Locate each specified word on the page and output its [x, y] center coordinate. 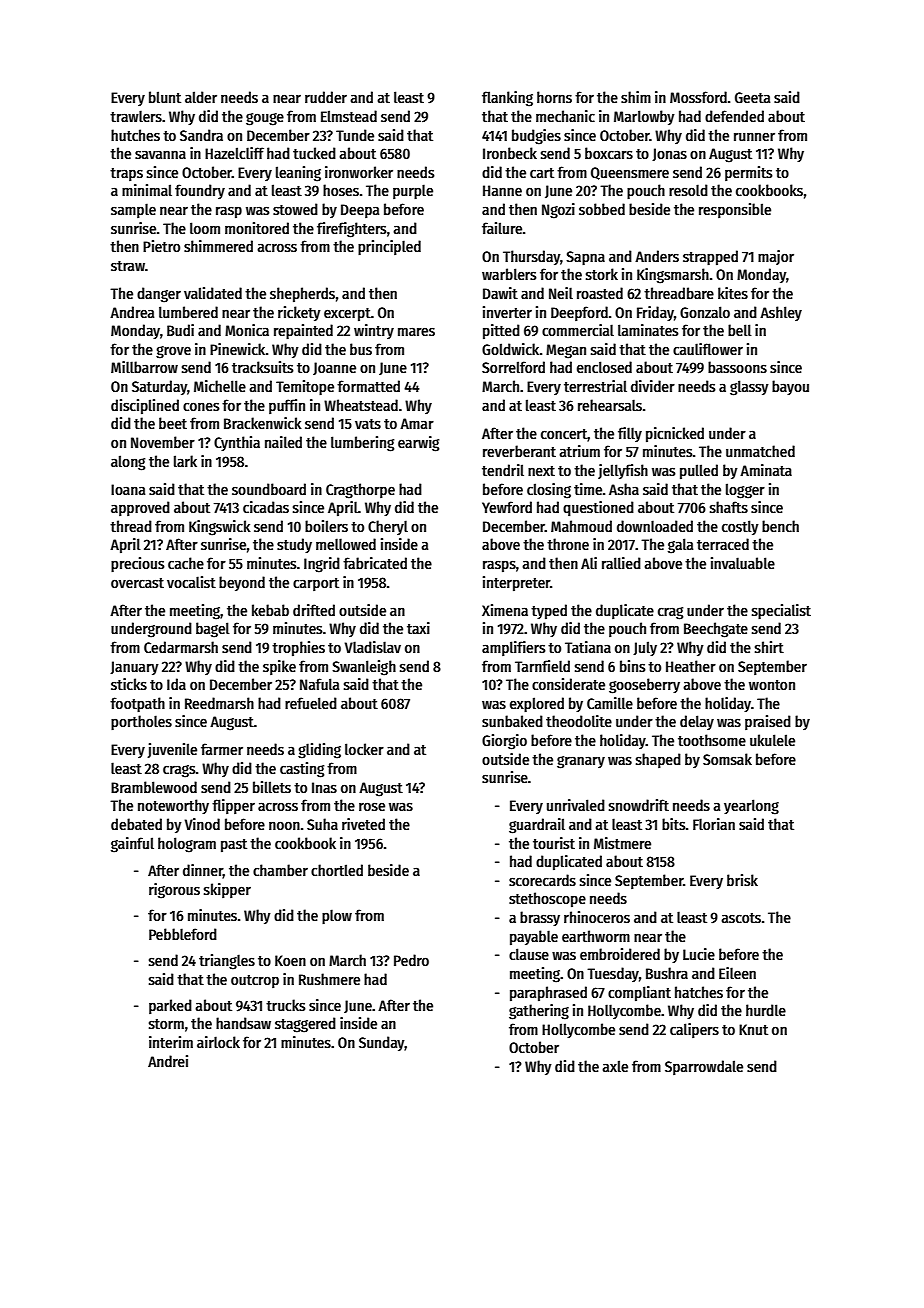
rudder [326, 97]
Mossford [698, 97]
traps [126, 174]
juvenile [172, 750]
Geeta [752, 97]
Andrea [132, 312]
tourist [554, 843]
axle [615, 1066]
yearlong [751, 807]
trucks [286, 1005]
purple [413, 191]
